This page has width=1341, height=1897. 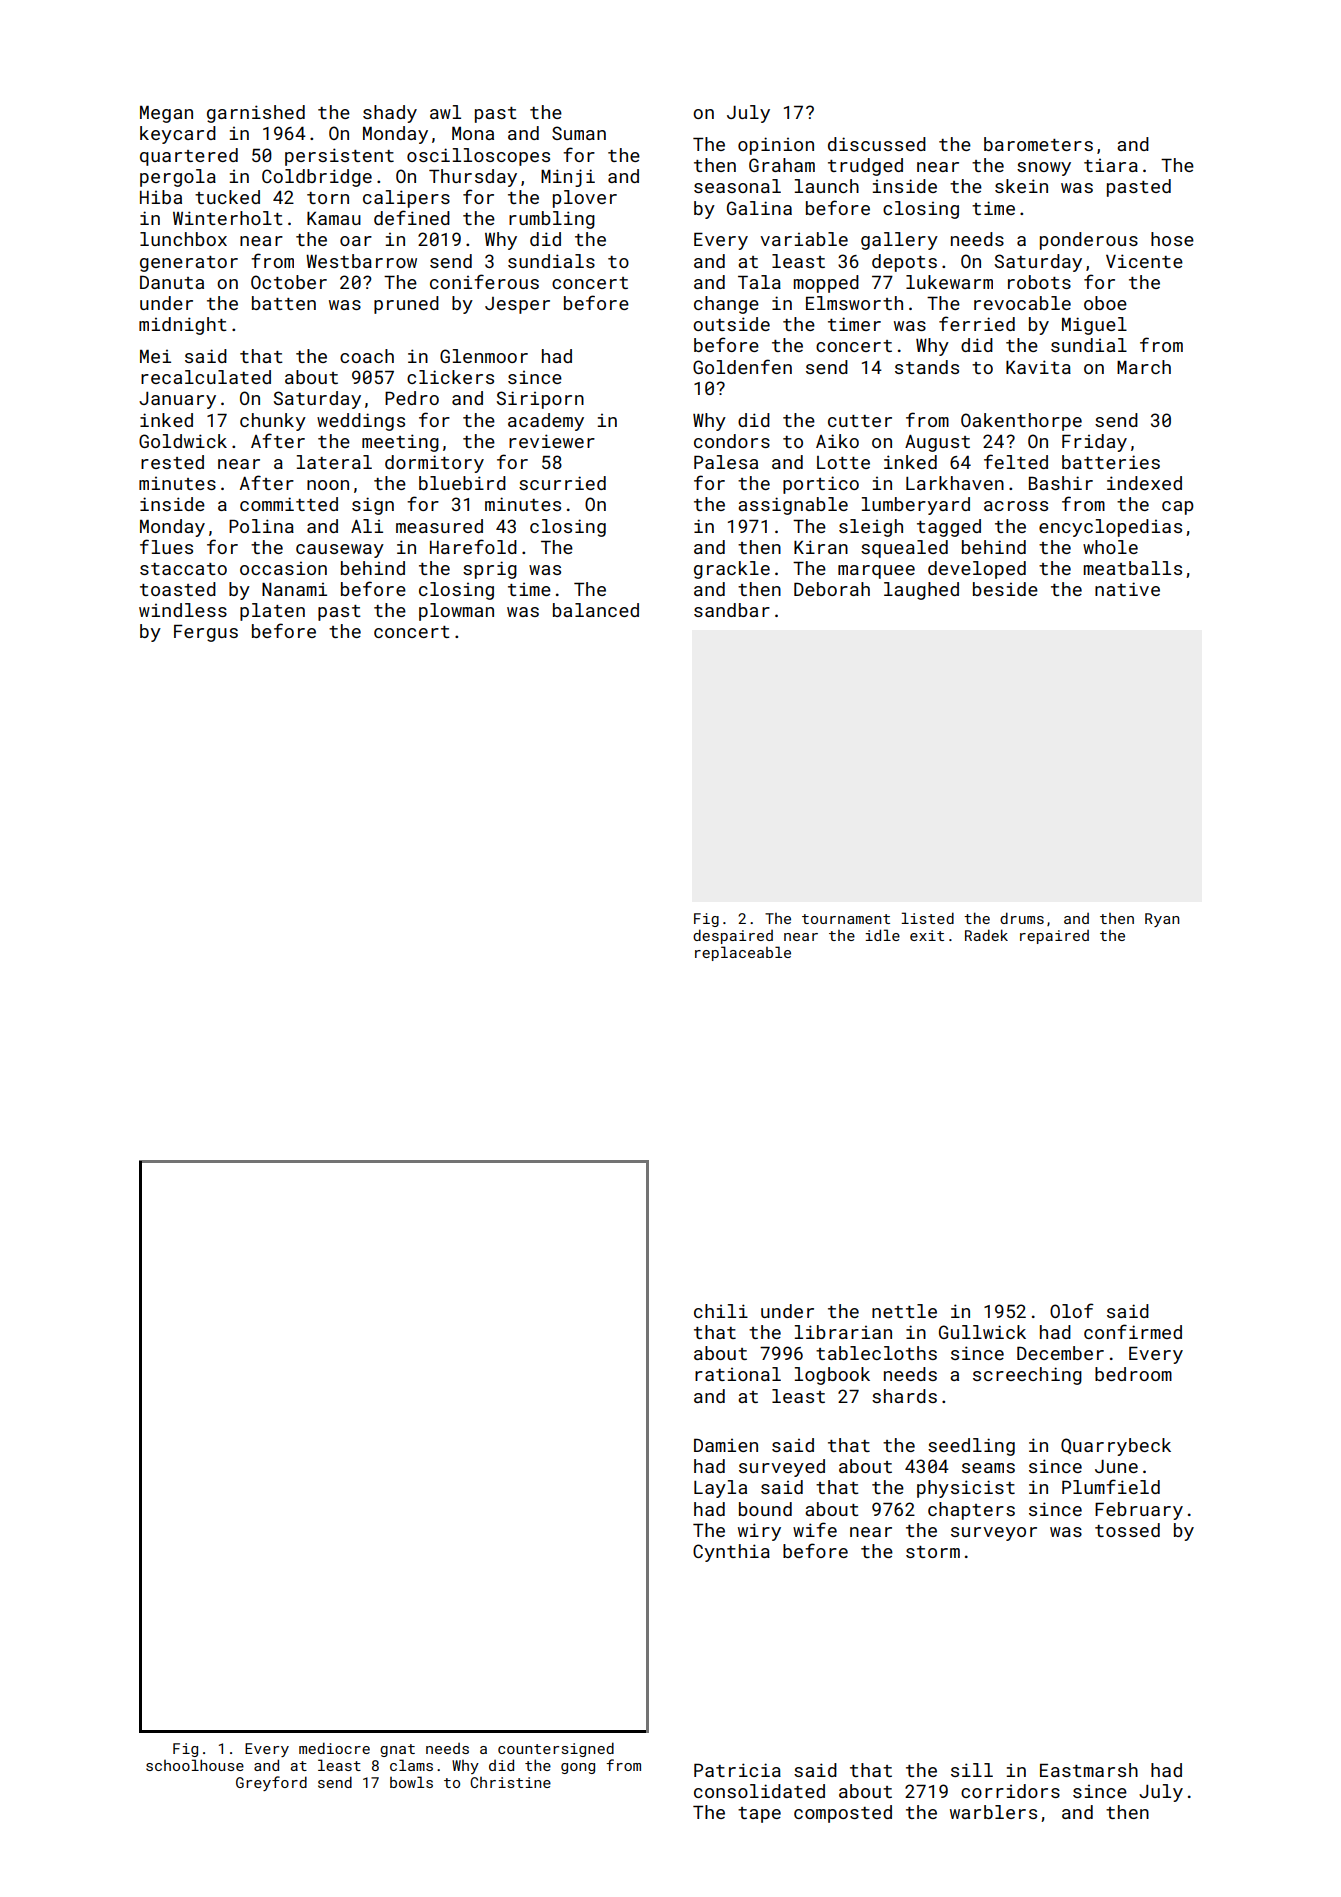 What do you see at coordinates (721, 1311) in the page?
I see `chili` at bounding box center [721, 1311].
